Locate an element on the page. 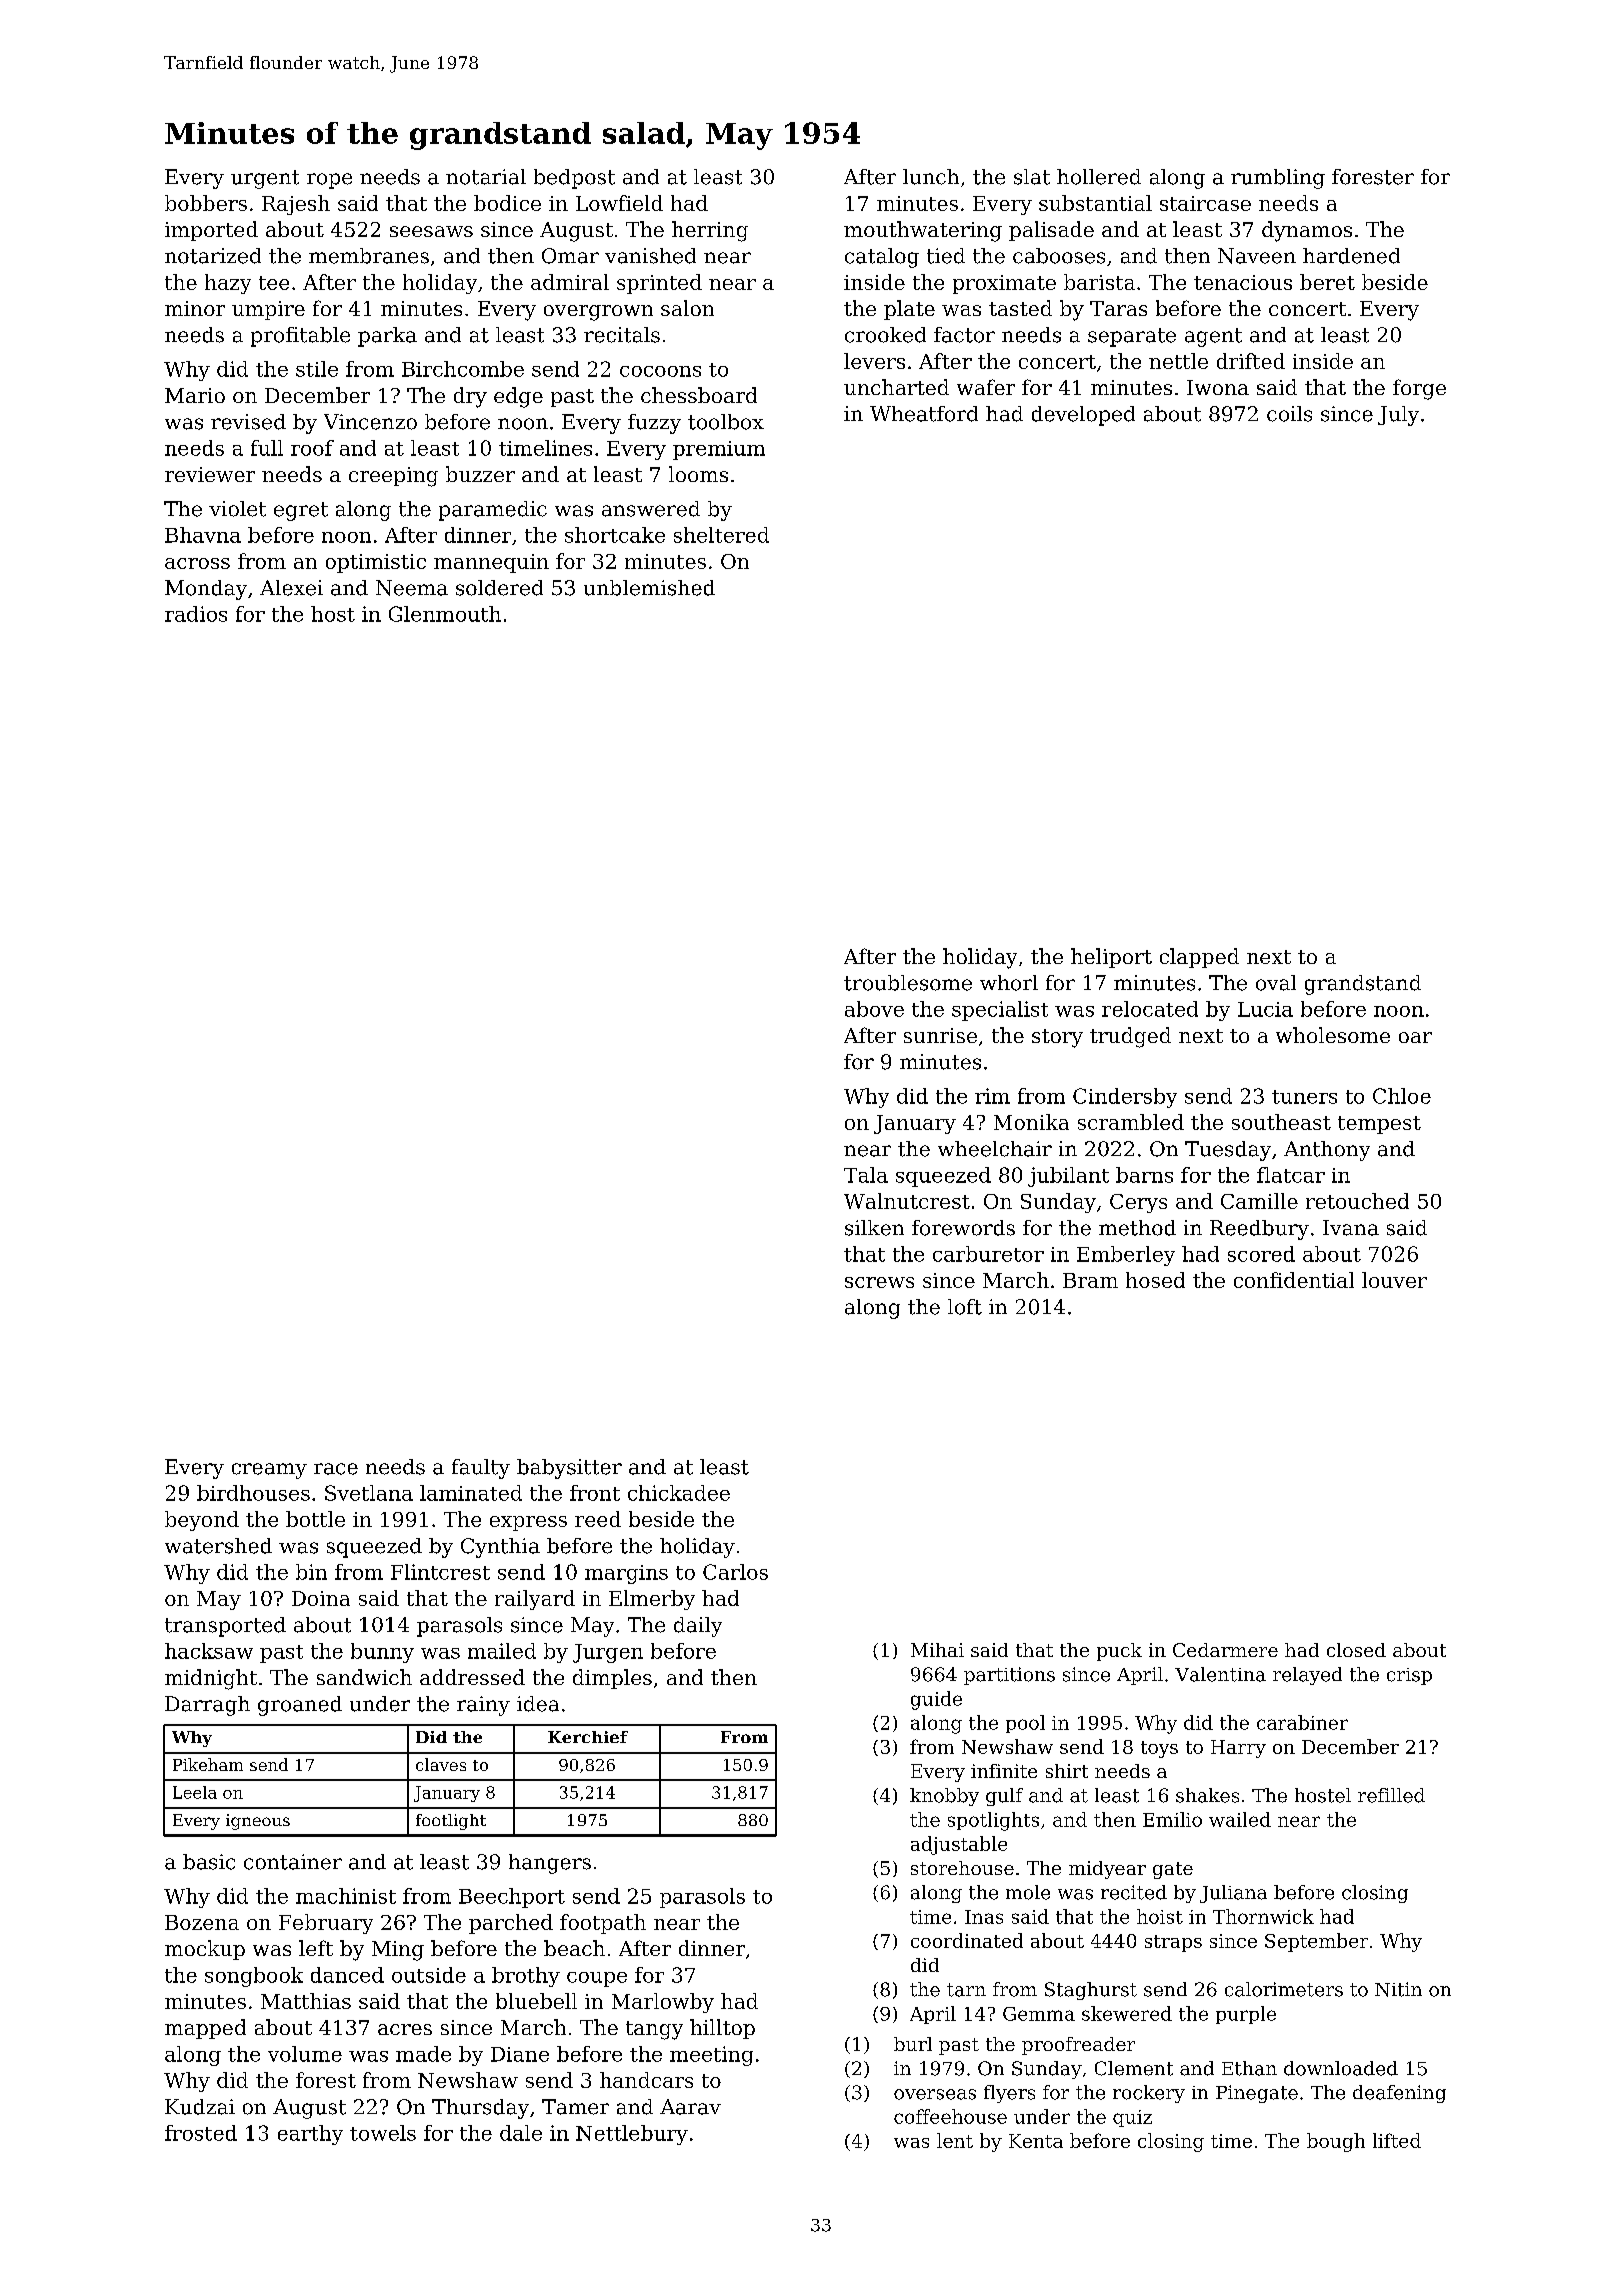 The width and height of the image is (1620, 2292). staircase is located at coordinates (1205, 203).
